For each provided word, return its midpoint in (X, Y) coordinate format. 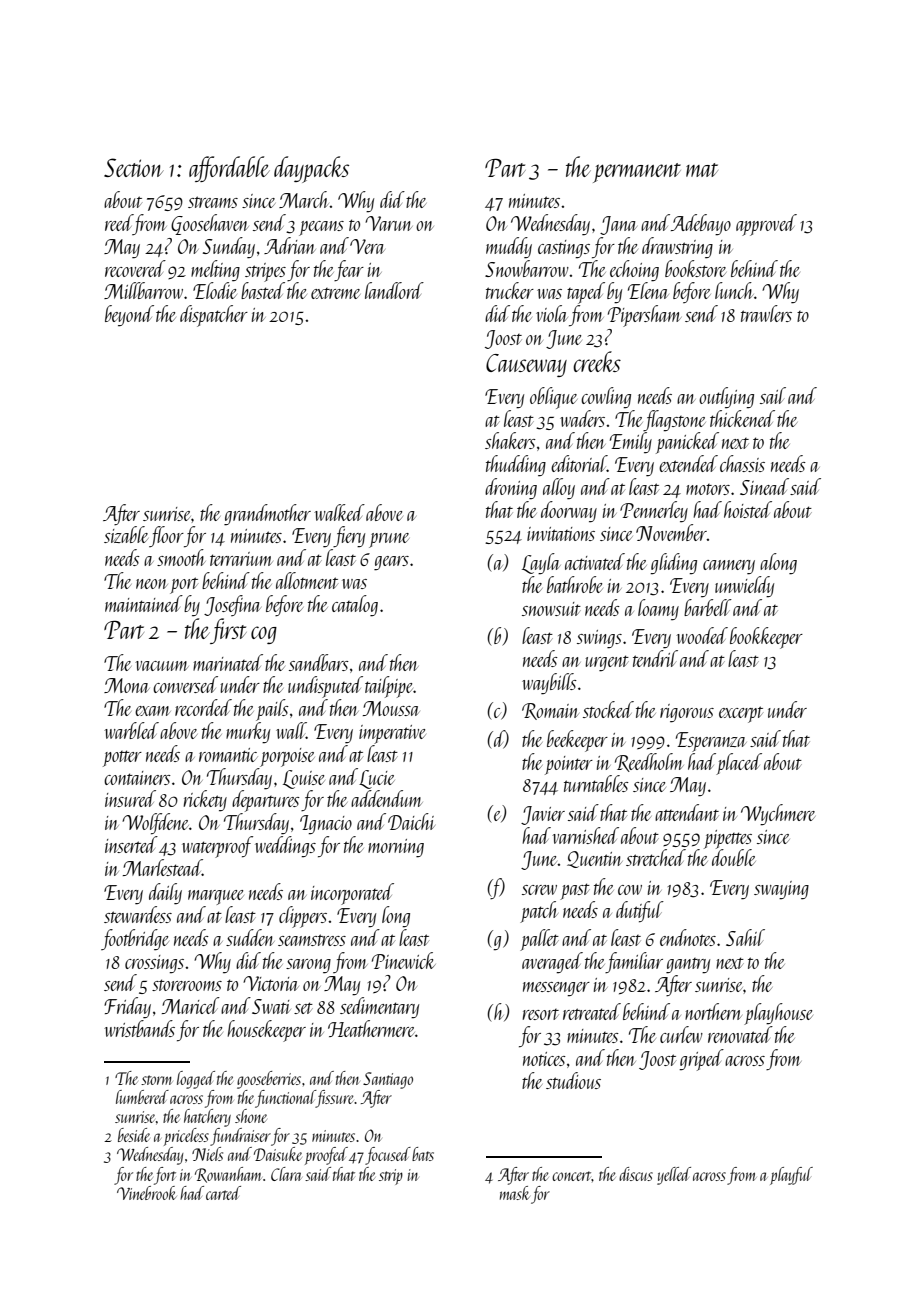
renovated (740, 1034)
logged (196, 1080)
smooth (181, 557)
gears (391, 563)
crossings (154, 964)
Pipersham (644, 316)
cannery (729, 567)
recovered (135, 268)
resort (541, 1014)
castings (564, 249)
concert (572, 1176)
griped (701, 1060)
